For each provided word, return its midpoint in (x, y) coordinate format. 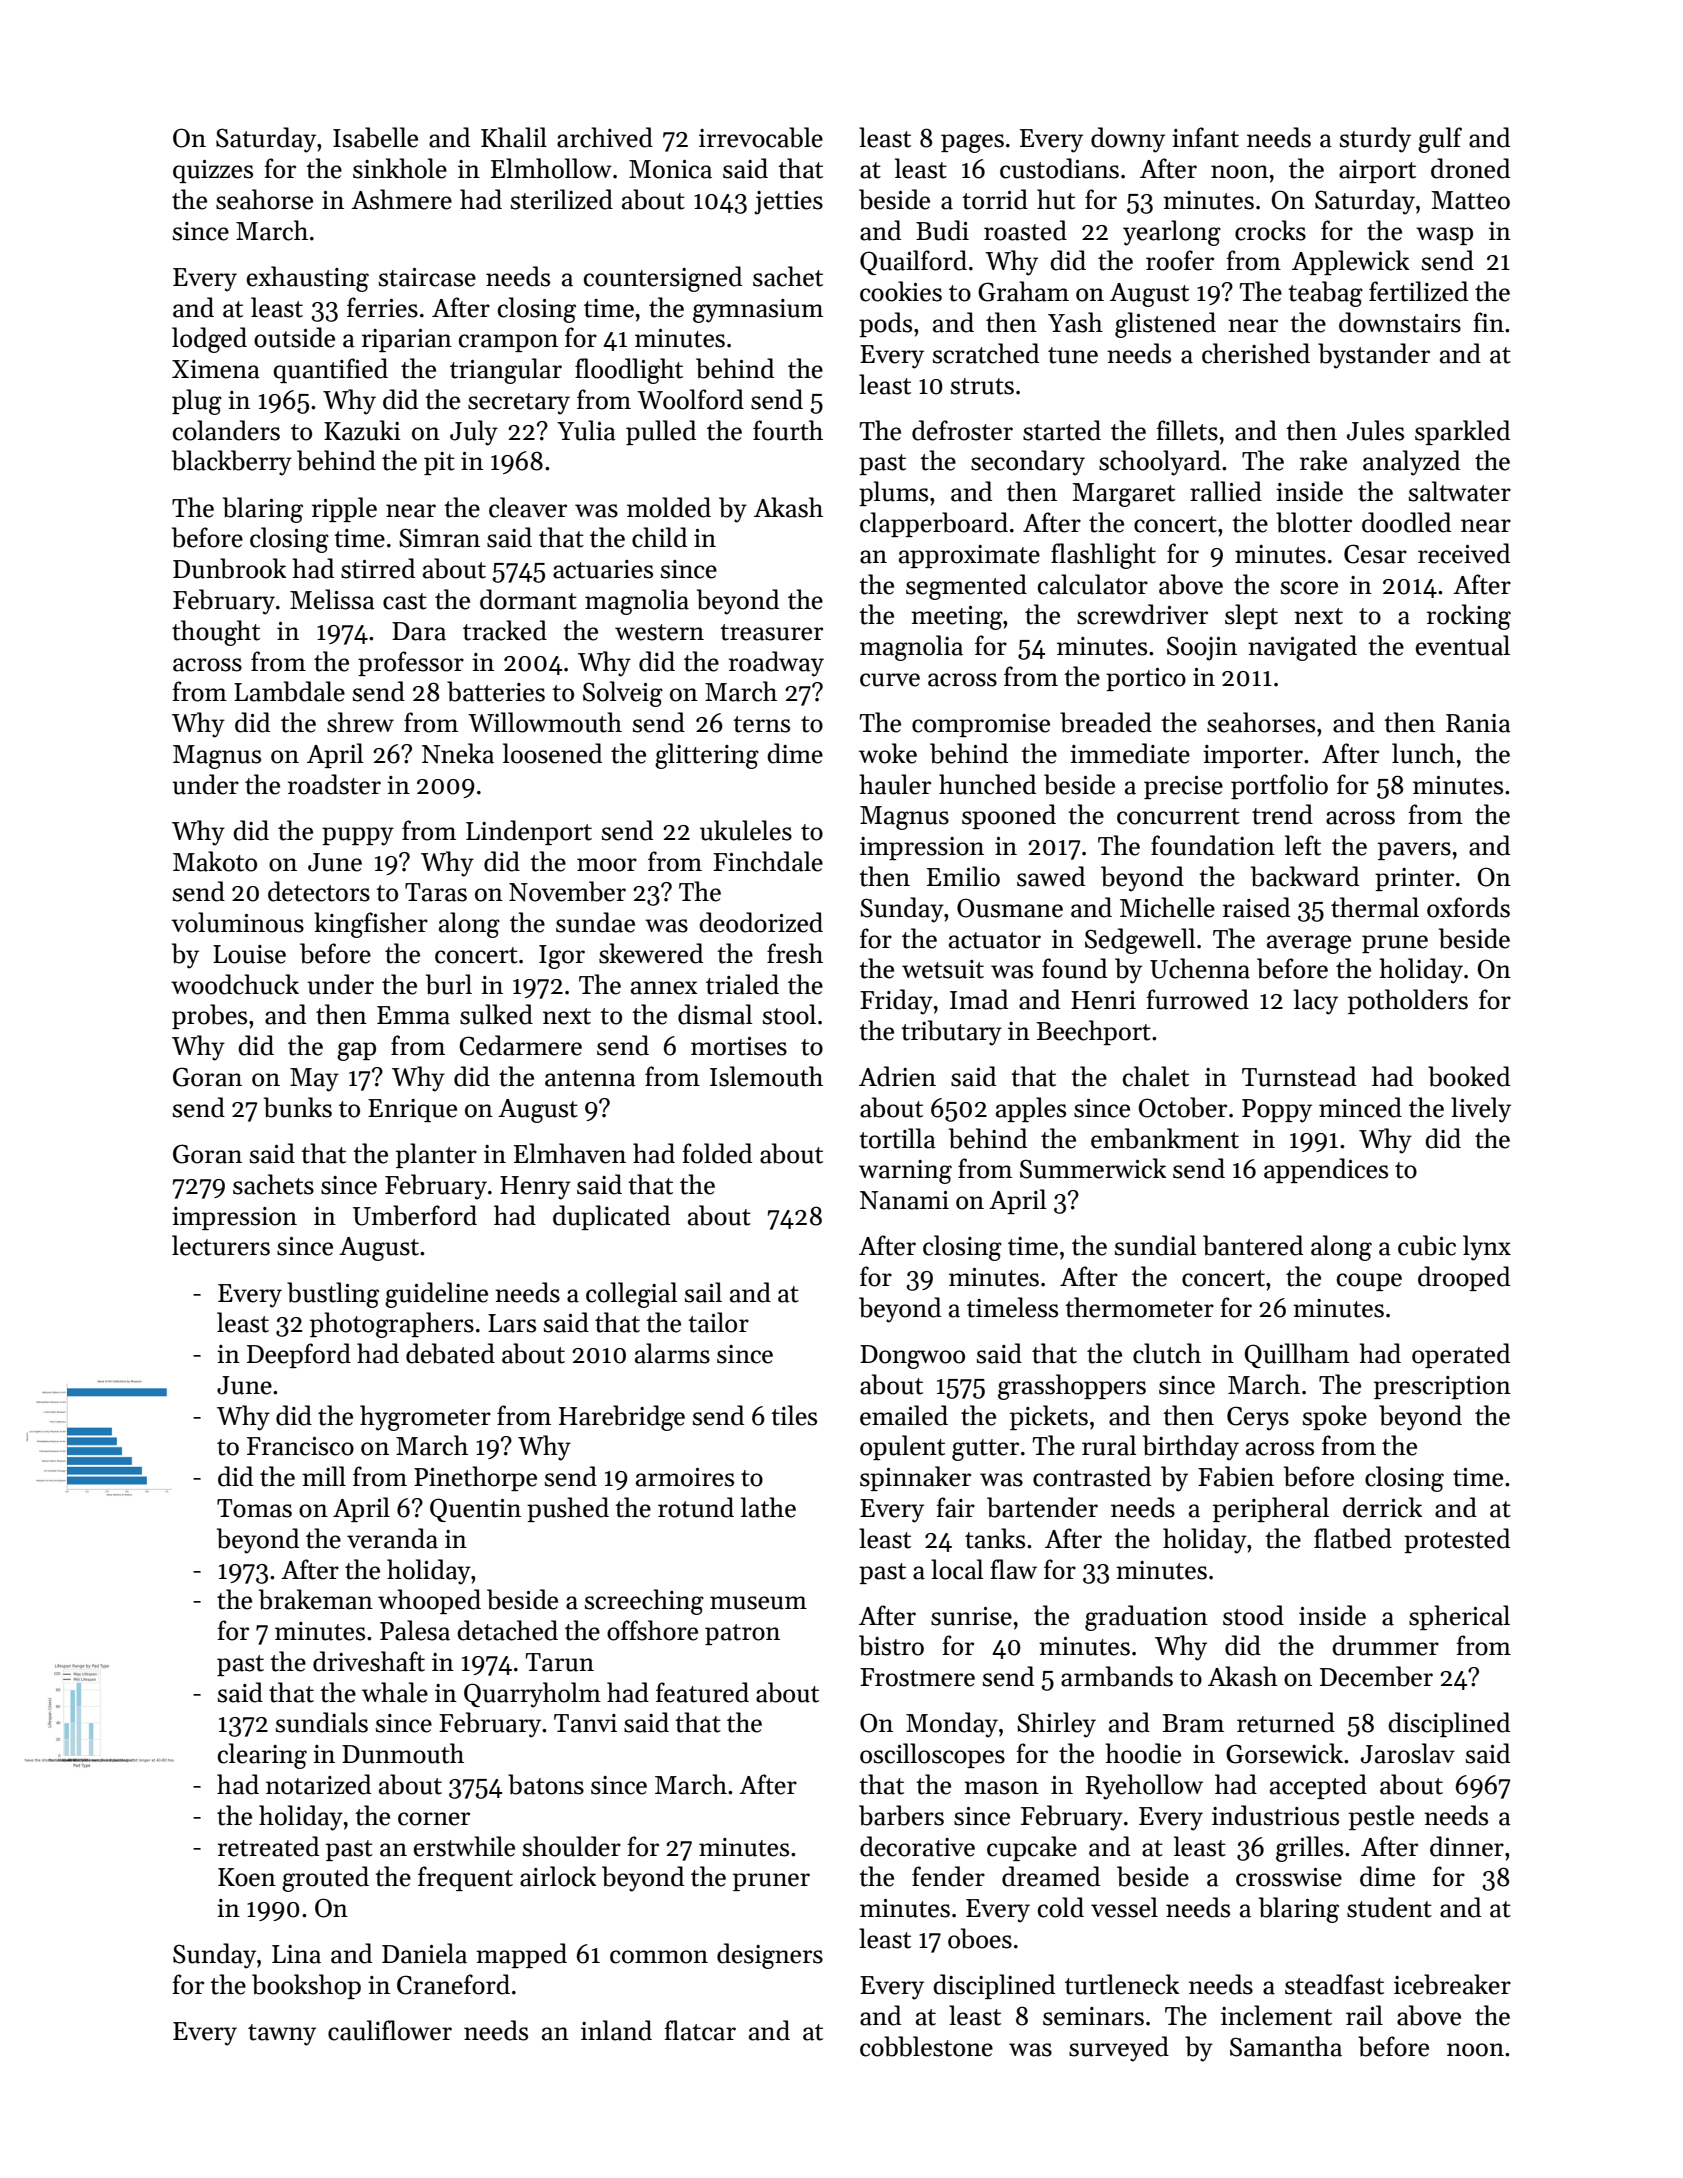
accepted (1318, 1786)
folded (717, 1153)
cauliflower (390, 2030)
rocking (1469, 617)
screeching (644, 1602)
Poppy (1277, 1111)
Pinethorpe (475, 1478)
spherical (1459, 1617)
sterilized (562, 199)
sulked (496, 1014)
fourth (788, 430)
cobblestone (926, 2046)
